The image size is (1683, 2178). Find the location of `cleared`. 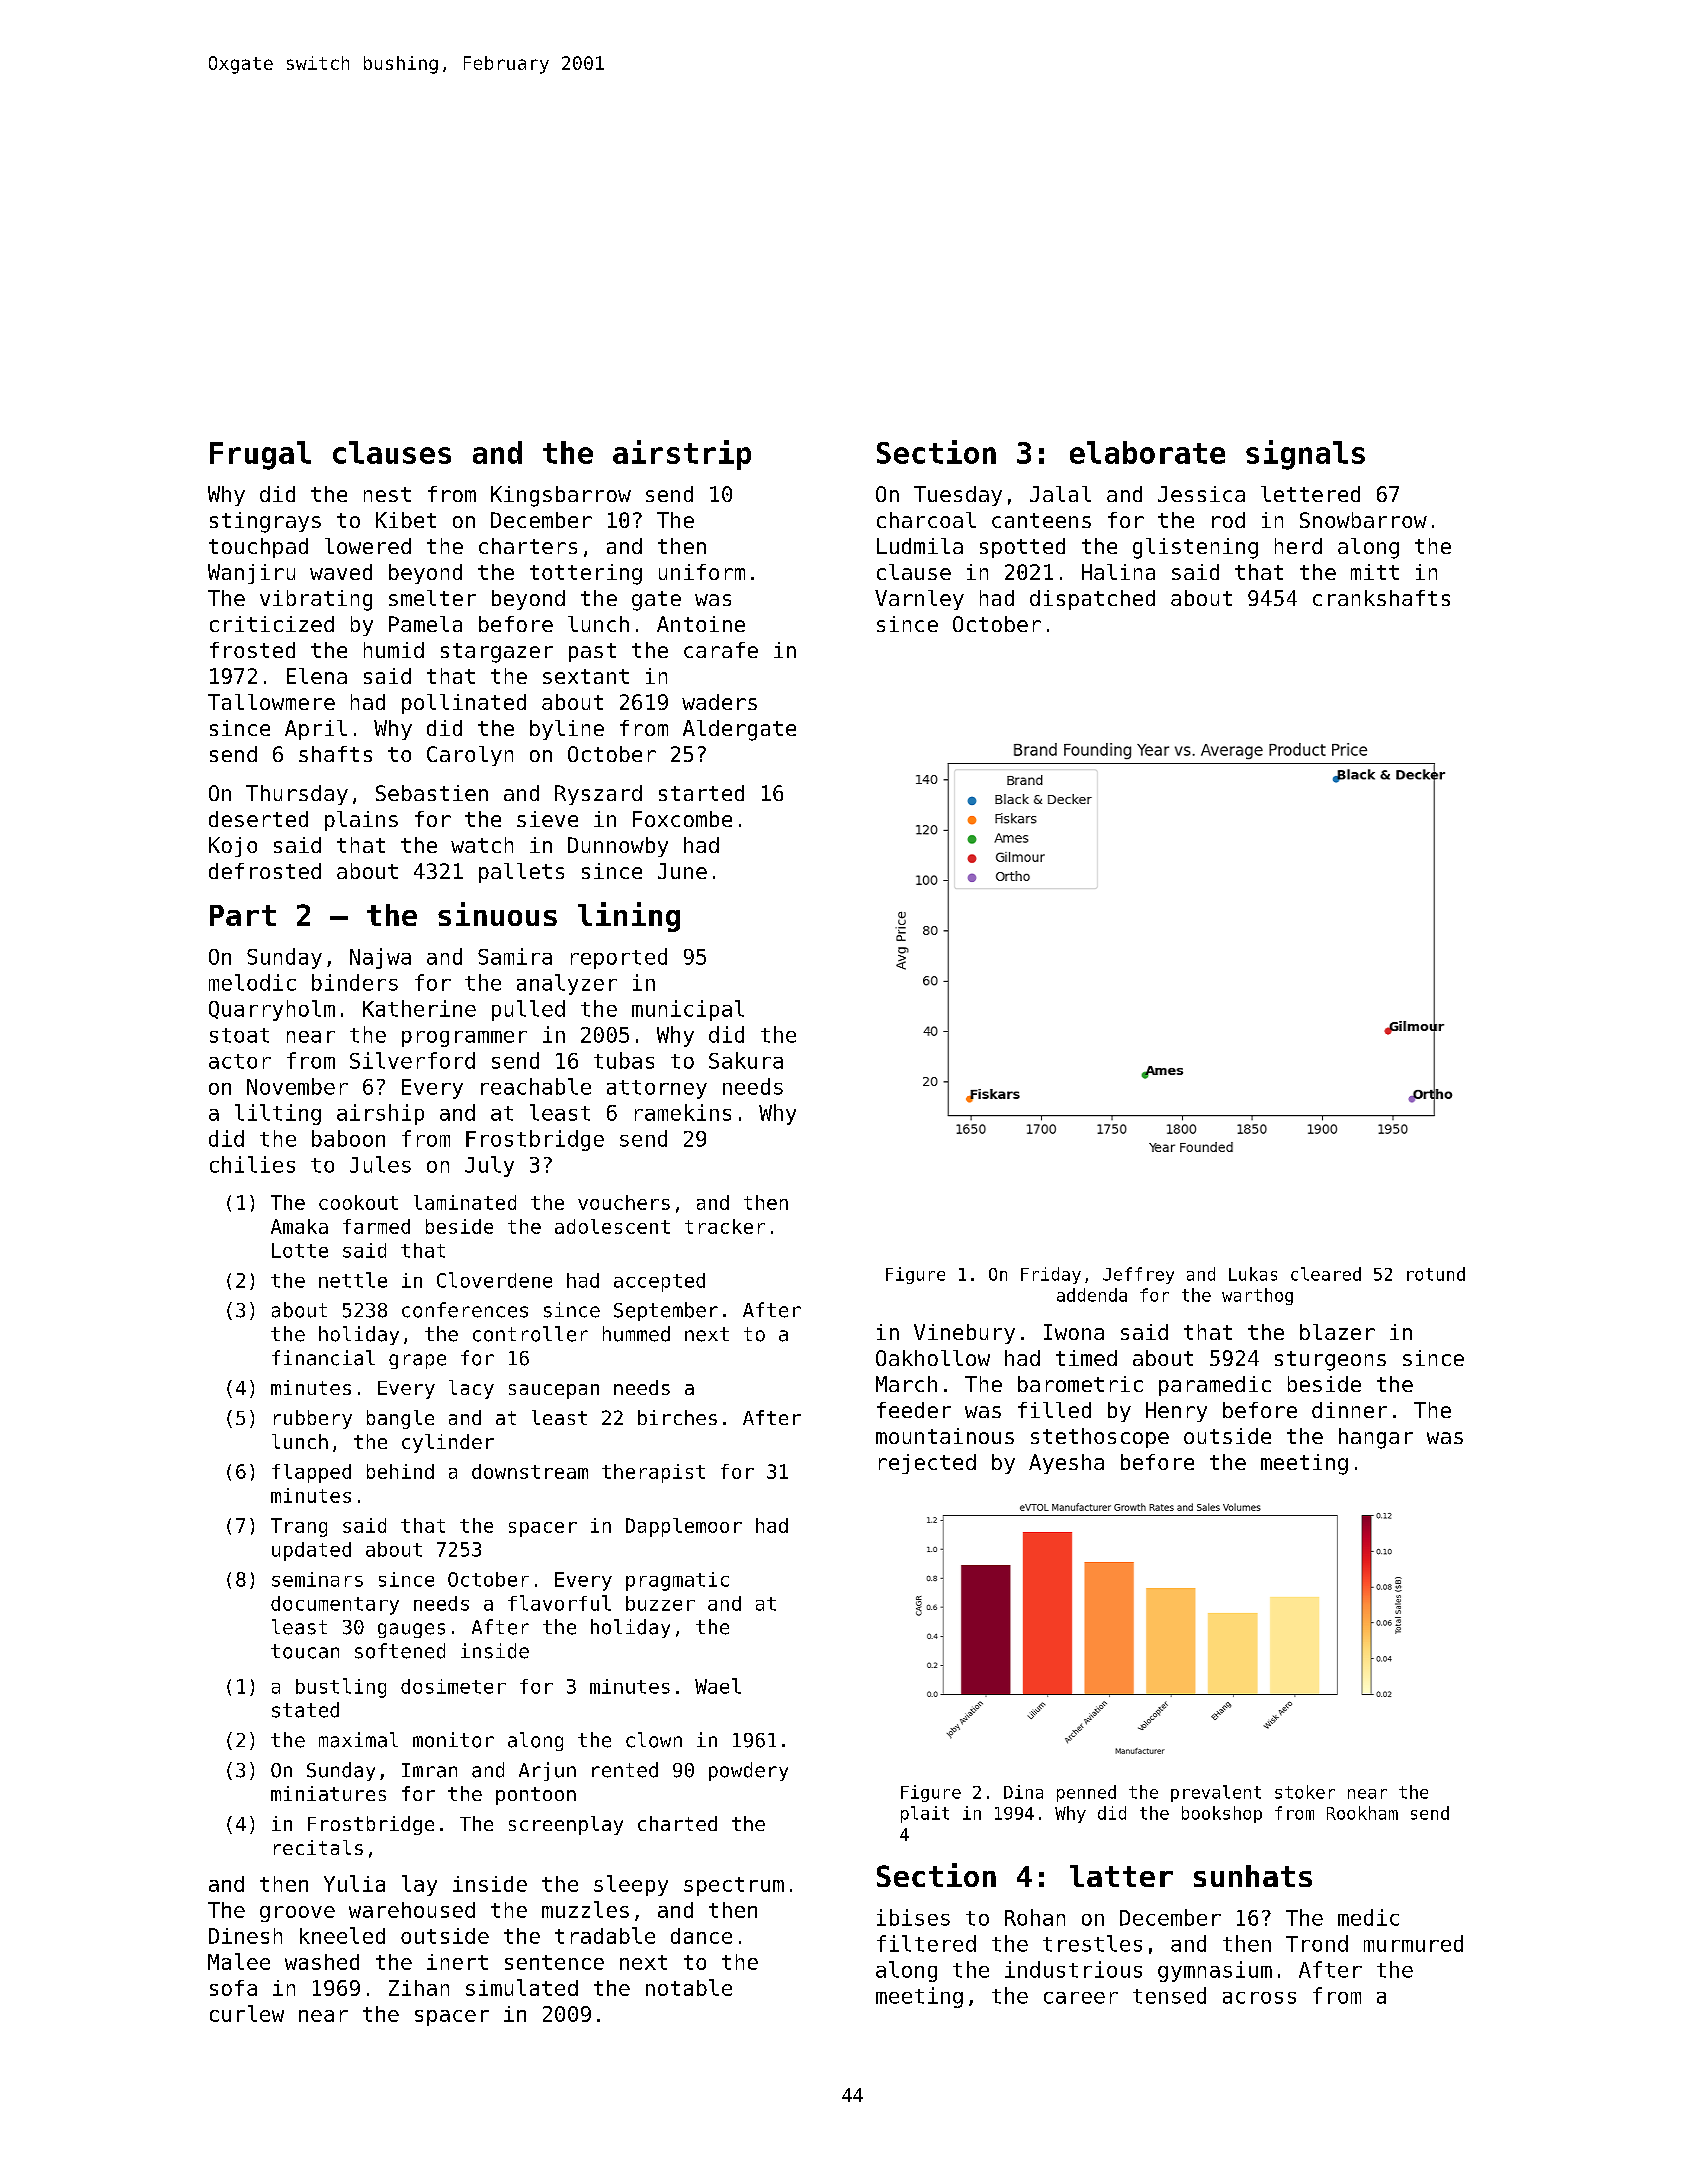

cleared is located at coordinates (1326, 1274).
